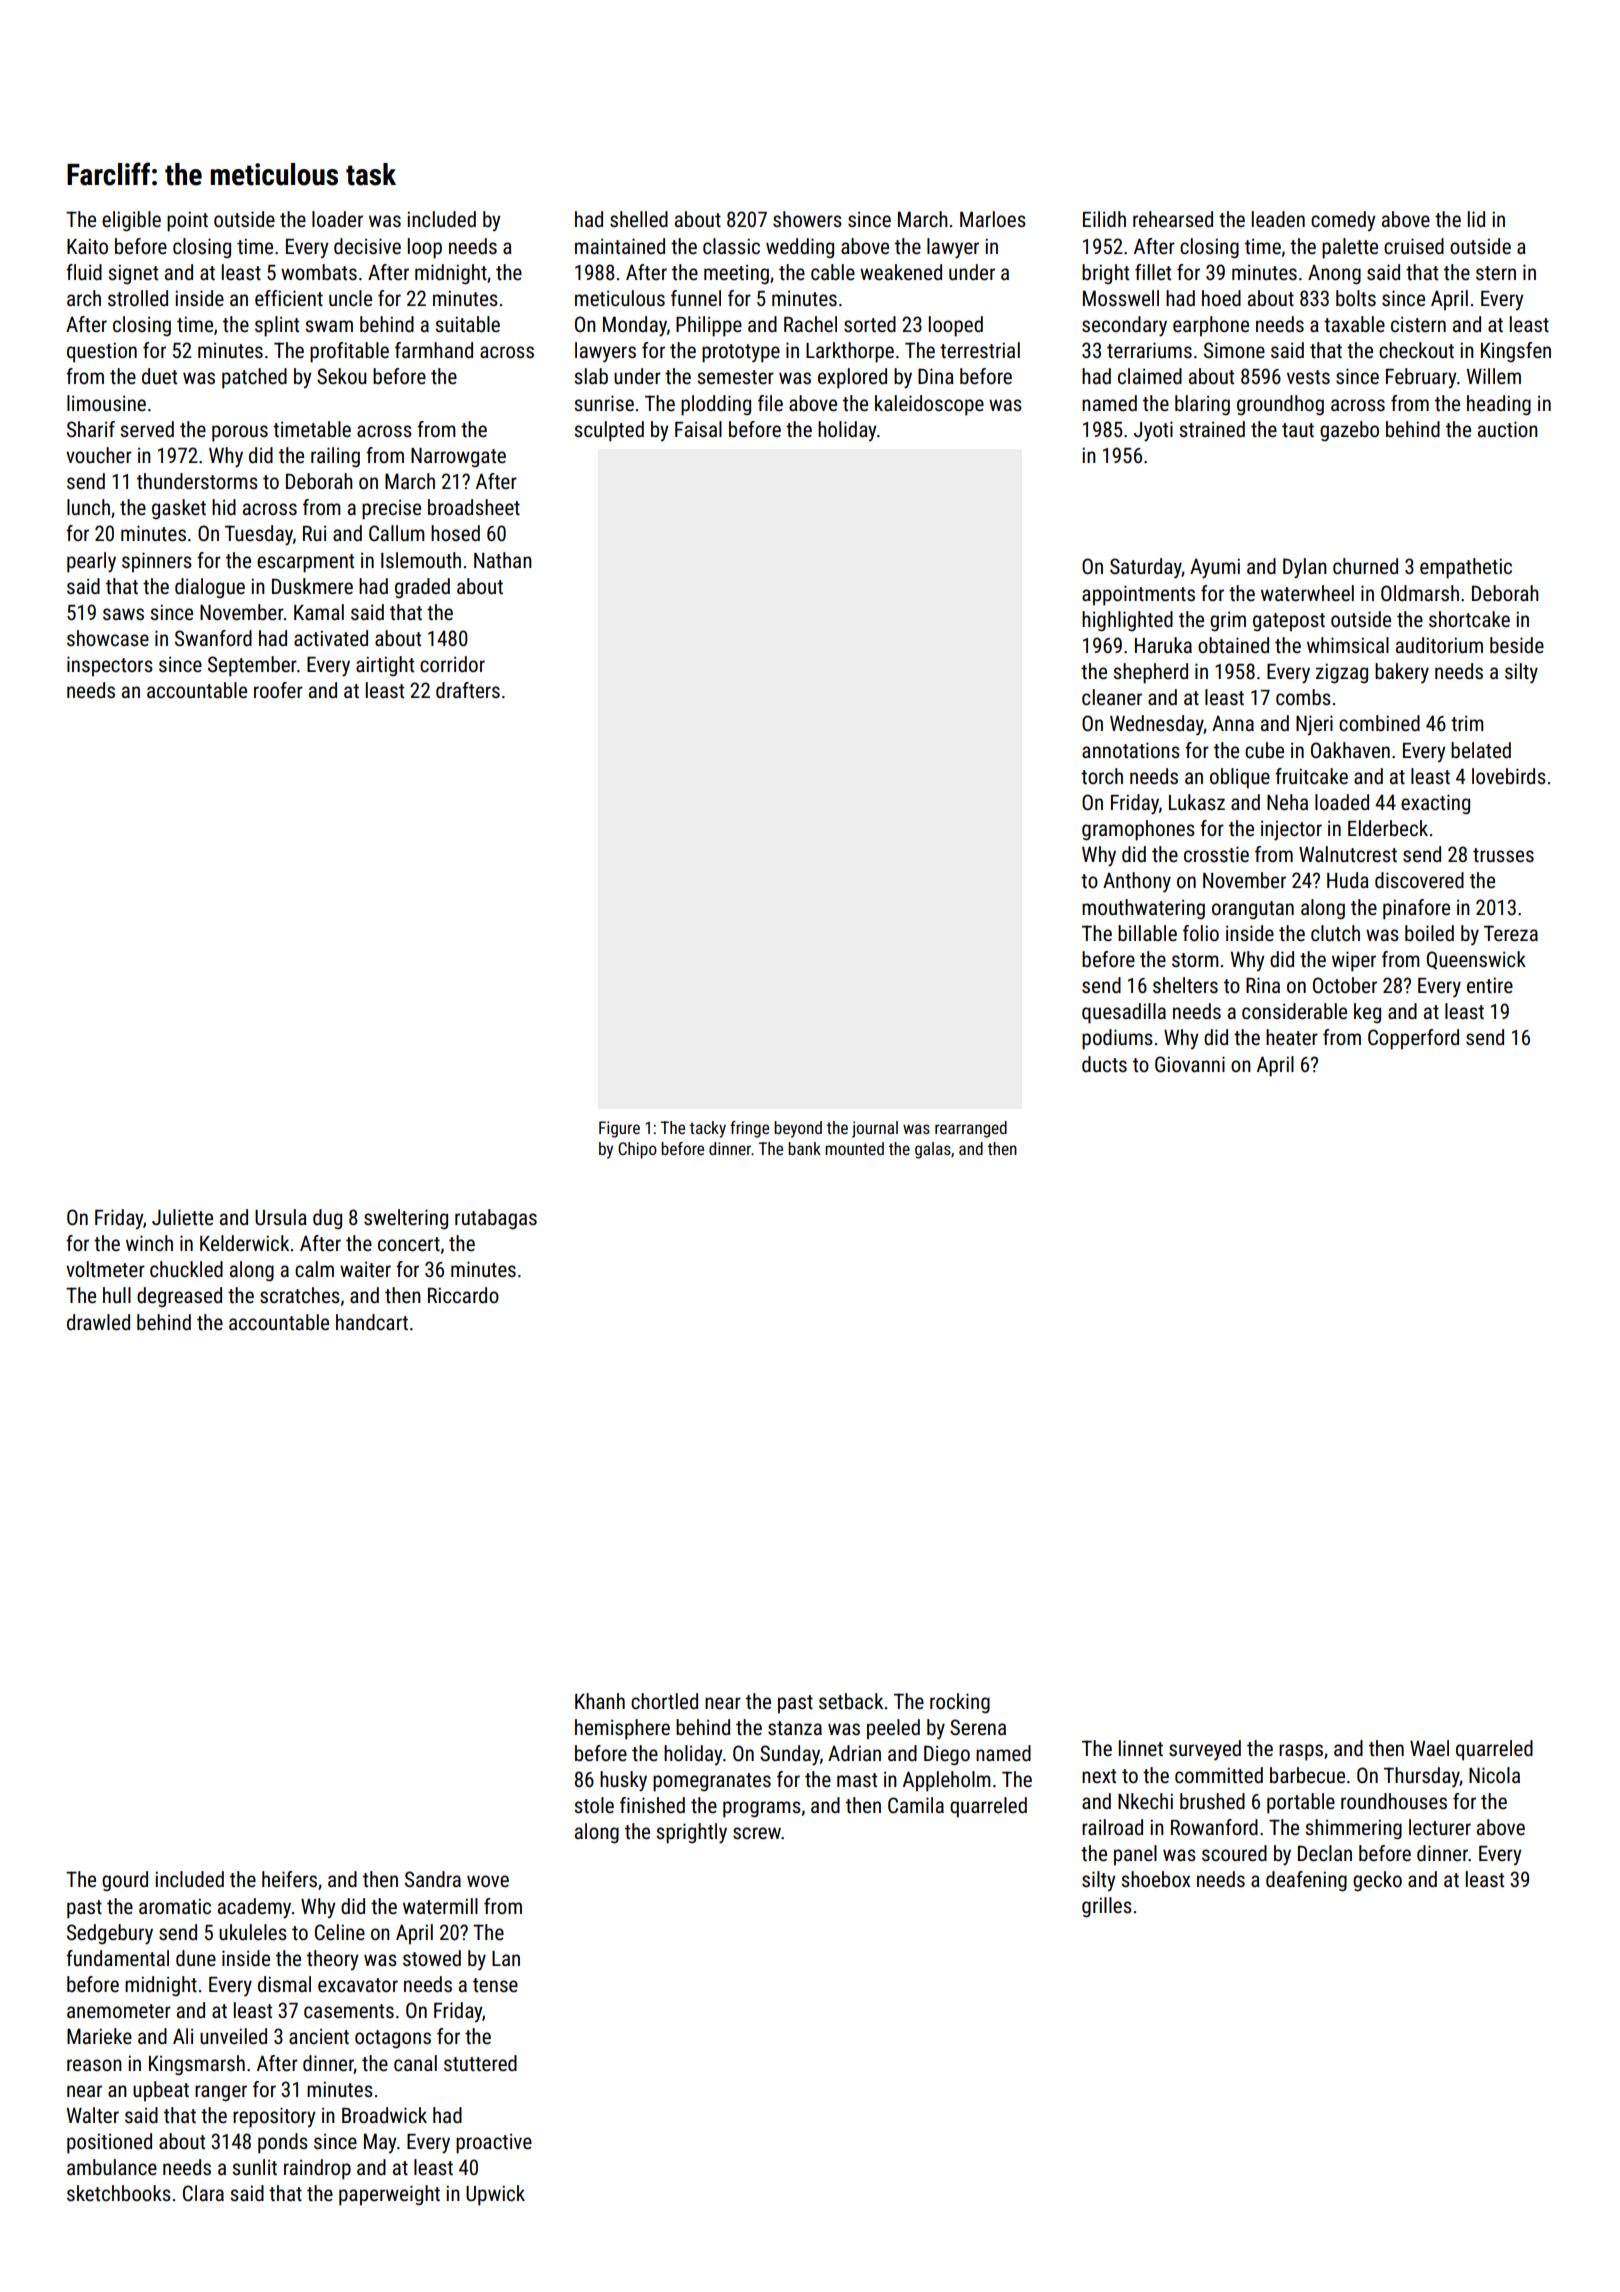  What do you see at coordinates (1112, 697) in the document?
I see `cleaner` at bounding box center [1112, 697].
